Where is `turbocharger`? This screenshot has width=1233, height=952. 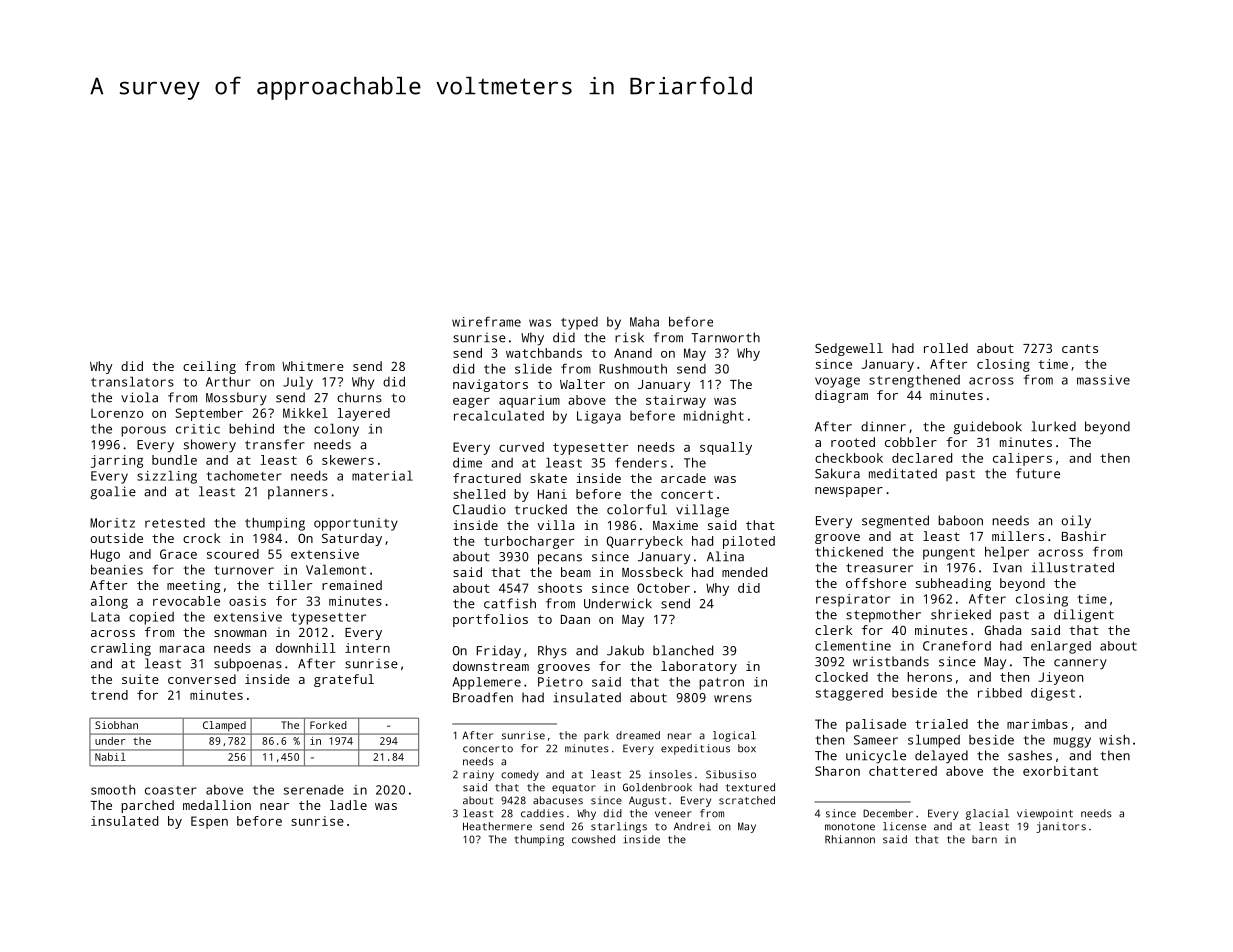
turbocharger is located at coordinates (529, 542).
